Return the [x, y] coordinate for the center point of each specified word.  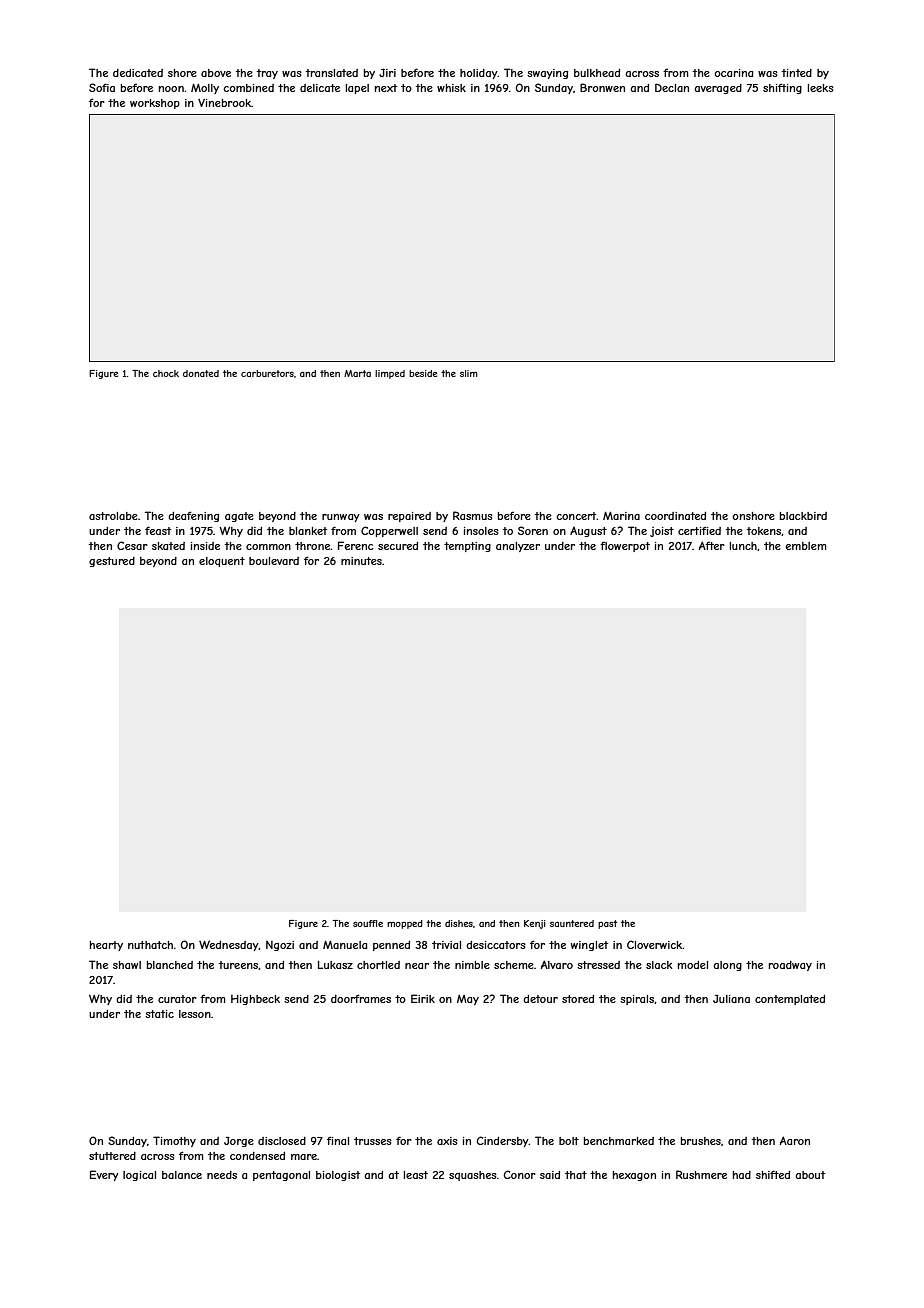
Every [104, 1175]
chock [166, 373]
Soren [533, 530]
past [607, 924]
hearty [106, 946]
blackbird [803, 516]
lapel [357, 89]
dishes [459, 923]
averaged [718, 89]
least [416, 1175]
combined [248, 88]
